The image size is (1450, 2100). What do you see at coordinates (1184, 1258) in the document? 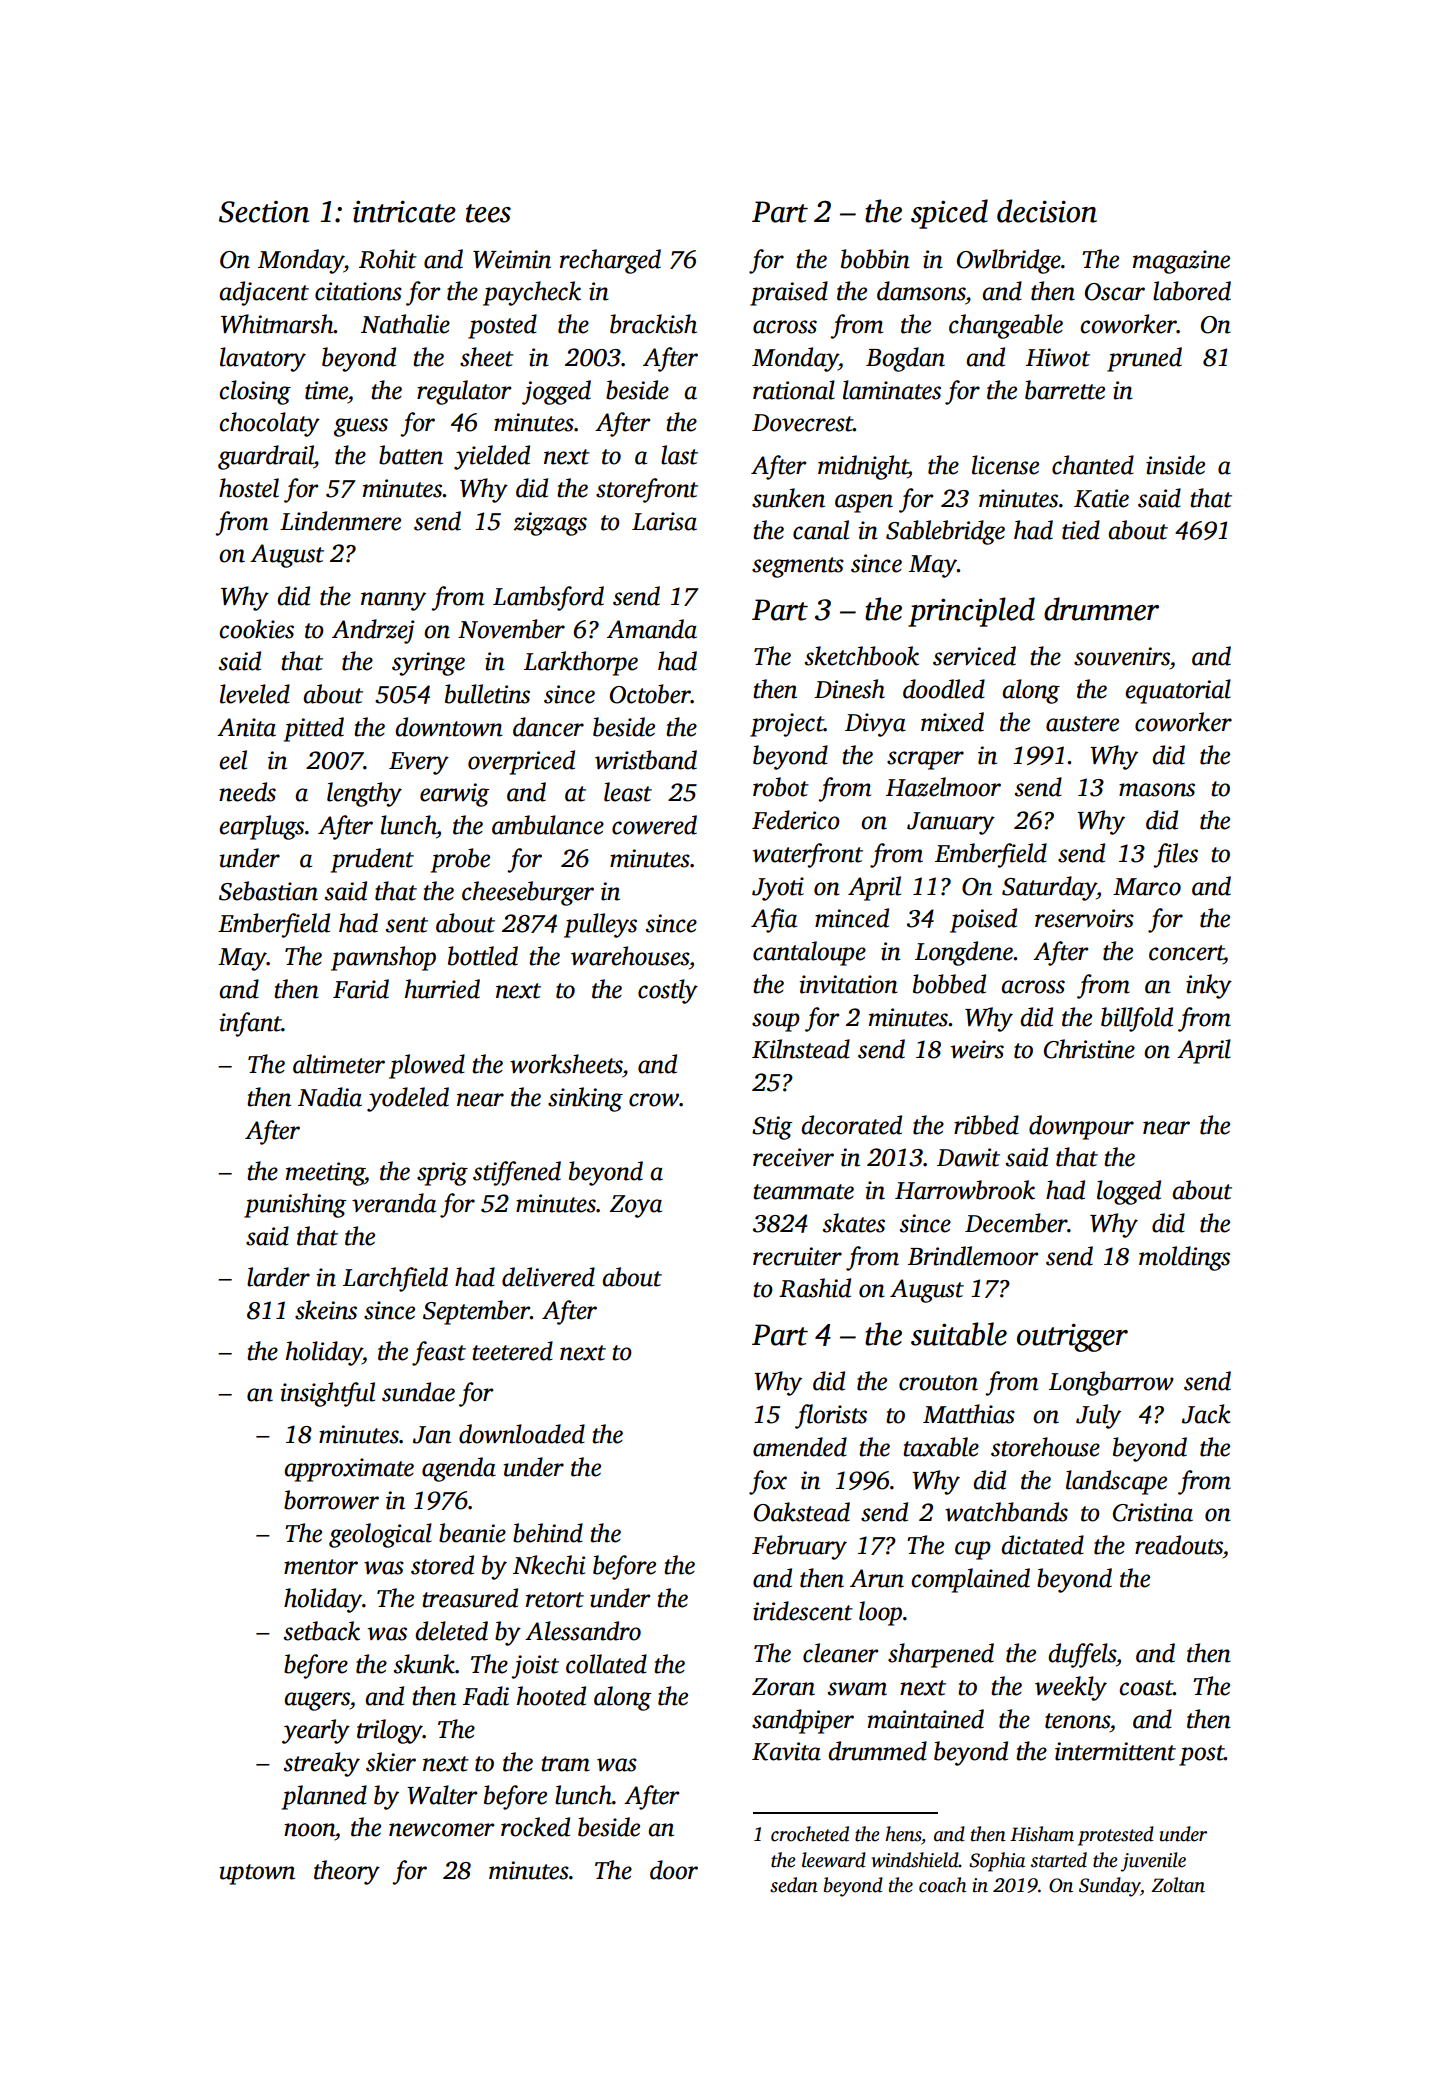
I see `moldings` at bounding box center [1184, 1258].
